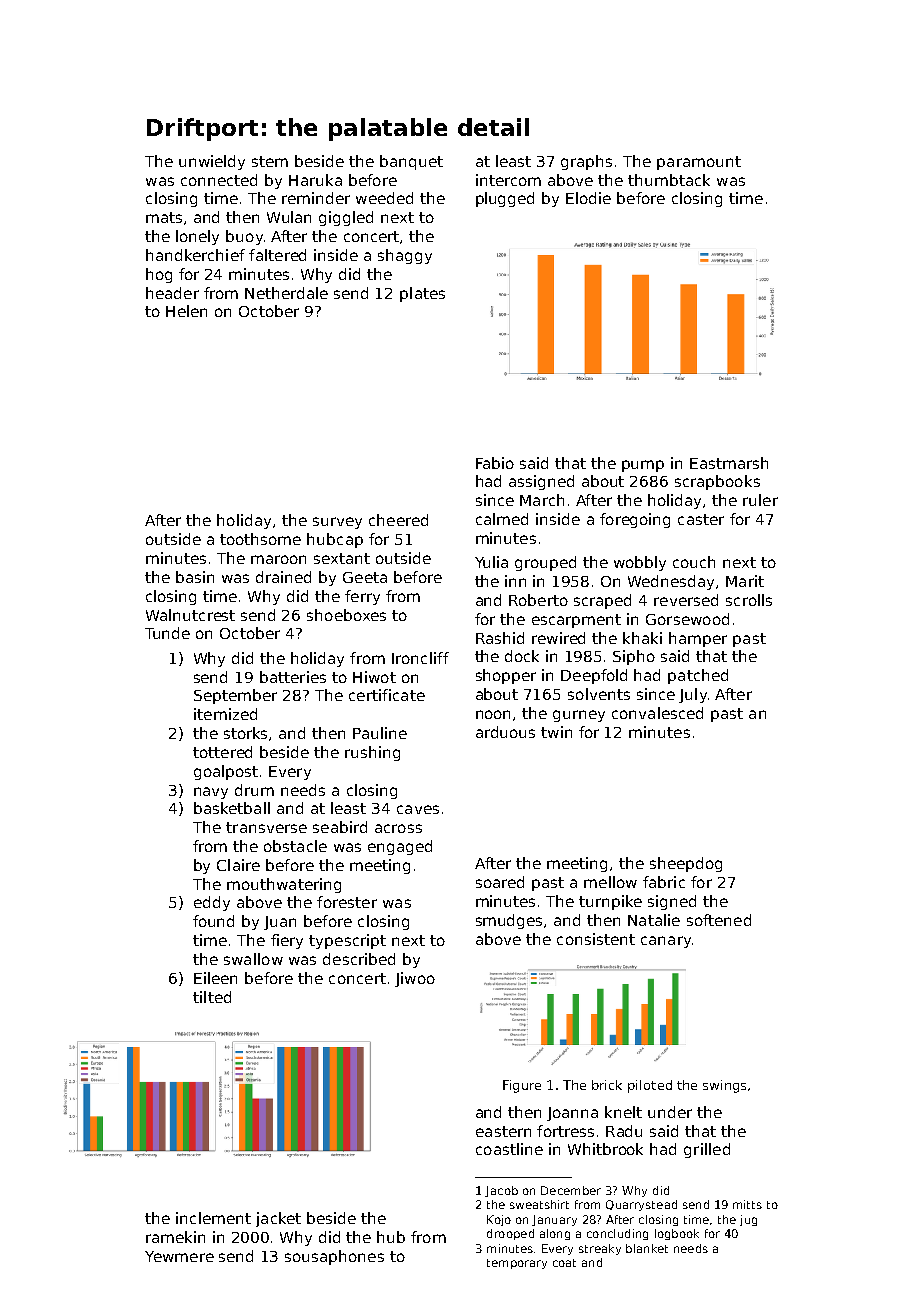  What do you see at coordinates (347, 902) in the image?
I see `forester` at bounding box center [347, 902].
